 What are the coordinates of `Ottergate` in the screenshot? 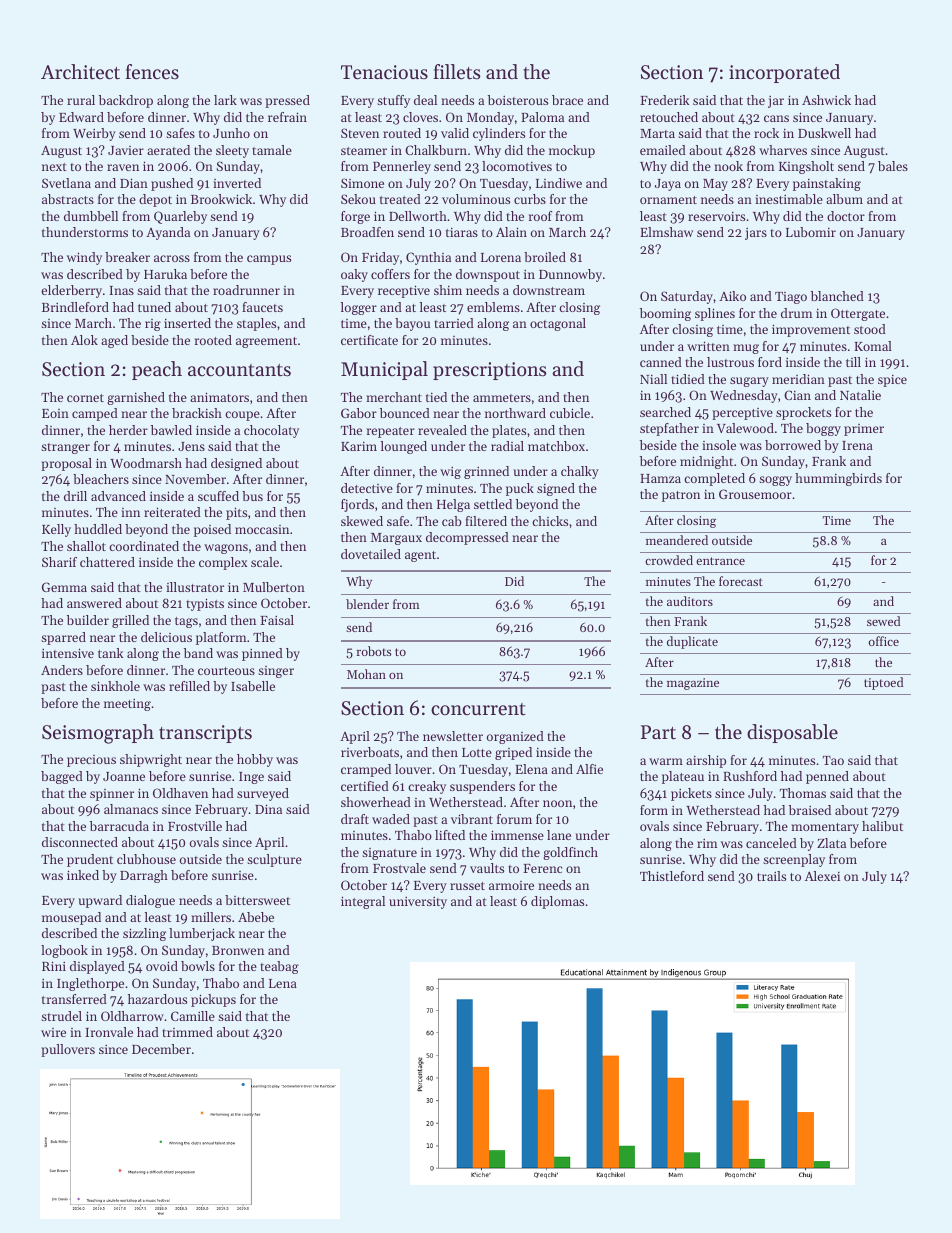 It's located at (858, 314).
